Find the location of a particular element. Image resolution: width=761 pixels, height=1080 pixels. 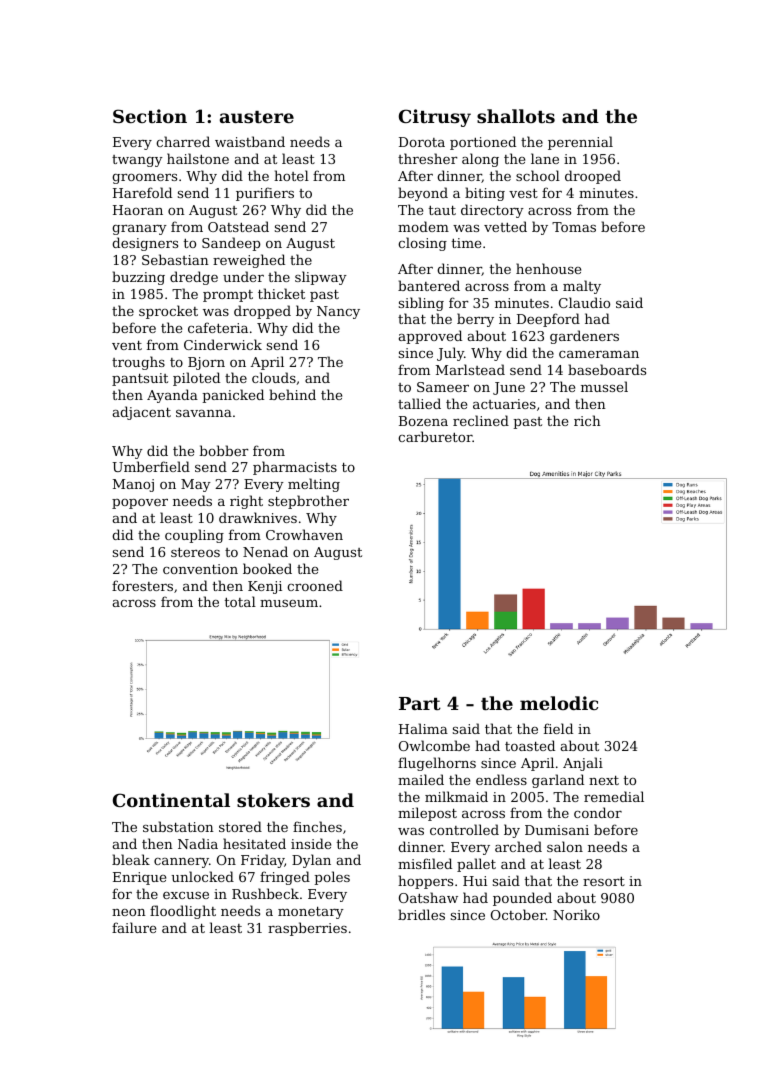

time is located at coordinates (466, 243).
